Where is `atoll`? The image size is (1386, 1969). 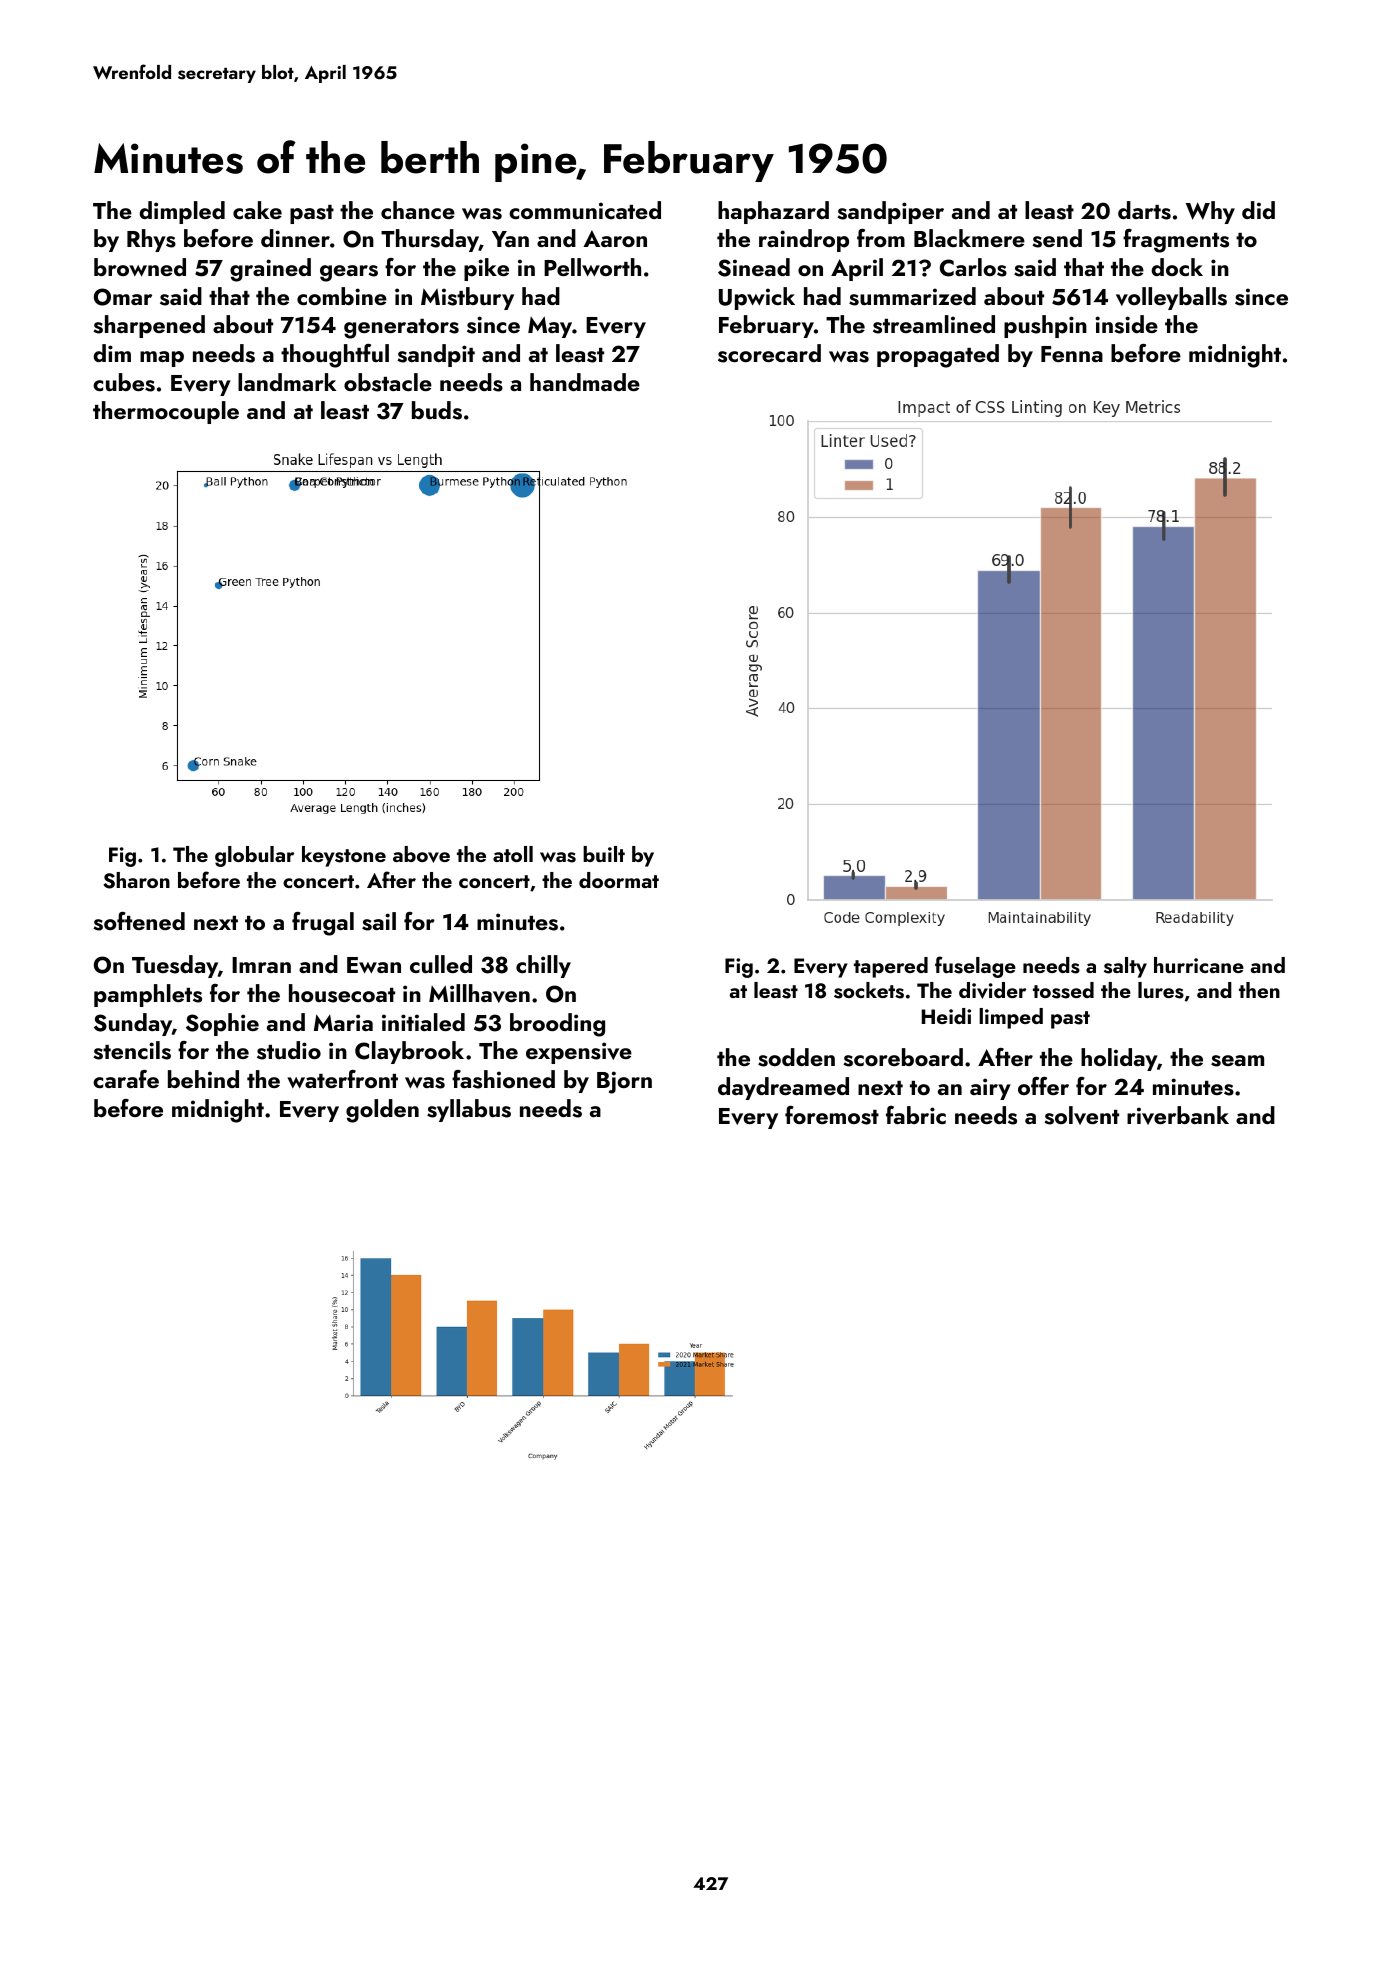
atoll is located at coordinates (513, 854).
